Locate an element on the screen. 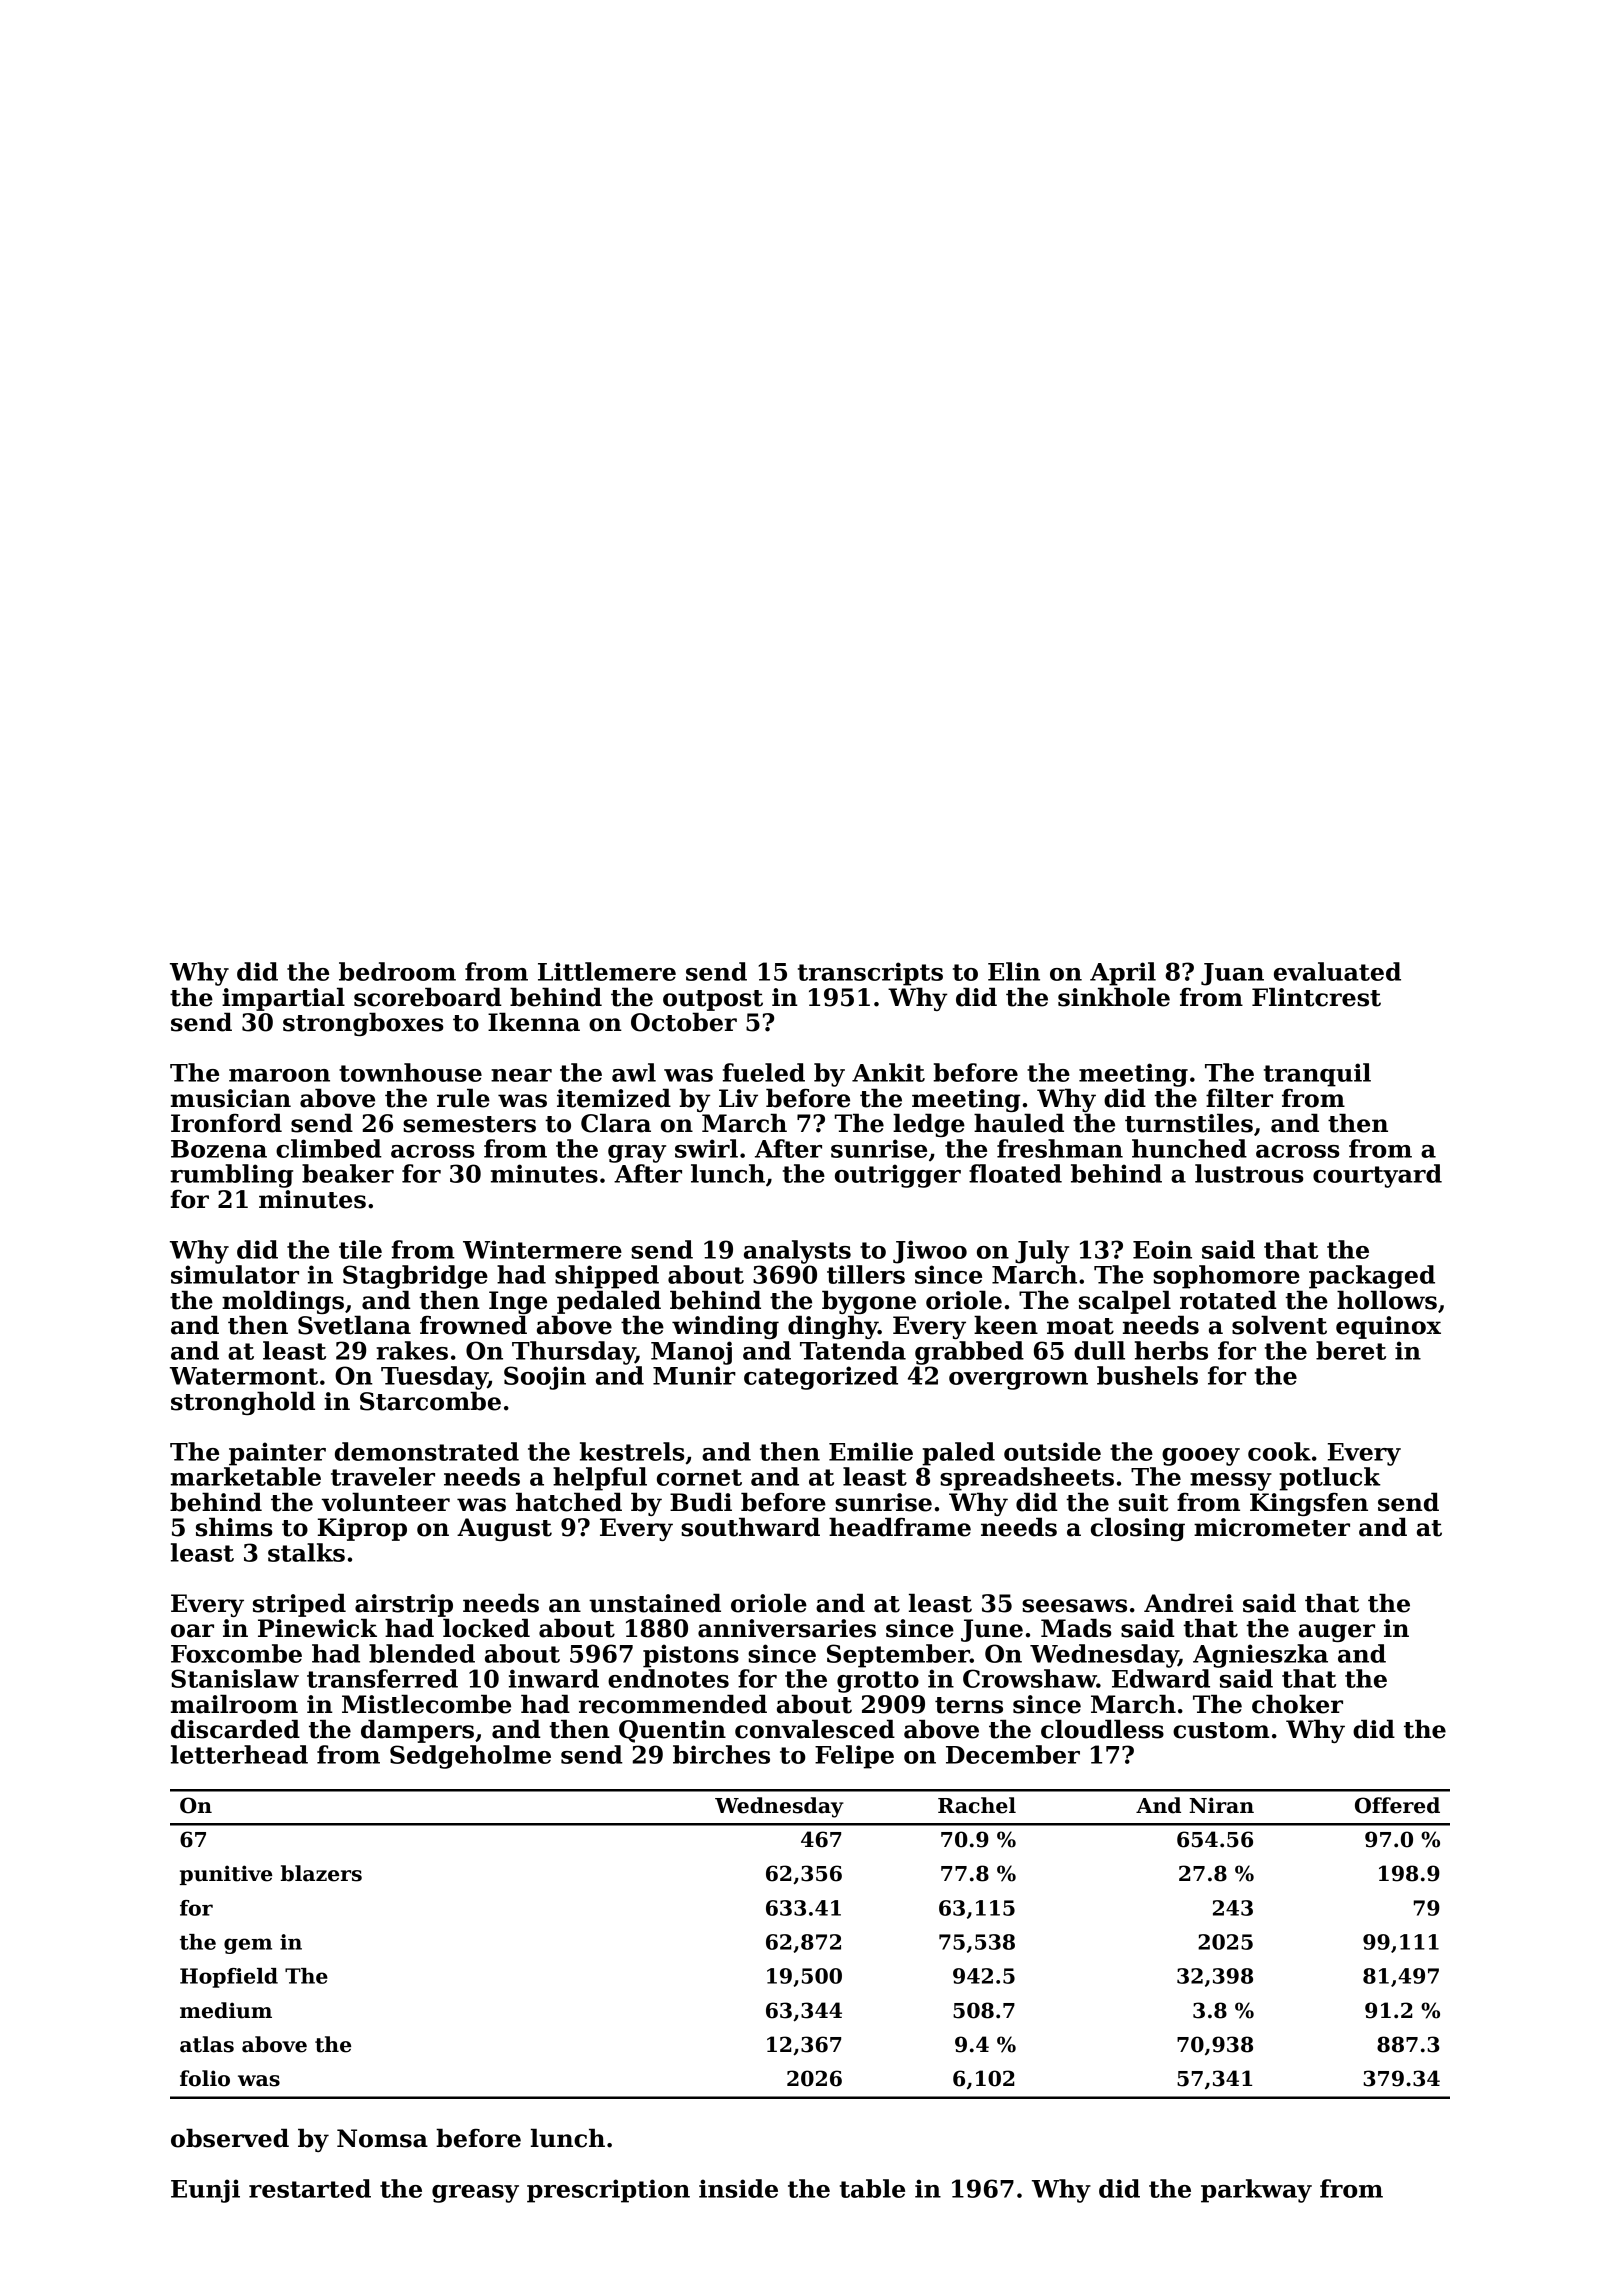 The width and height of the screenshot is (1620, 2292). potluck is located at coordinates (1330, 1479).
